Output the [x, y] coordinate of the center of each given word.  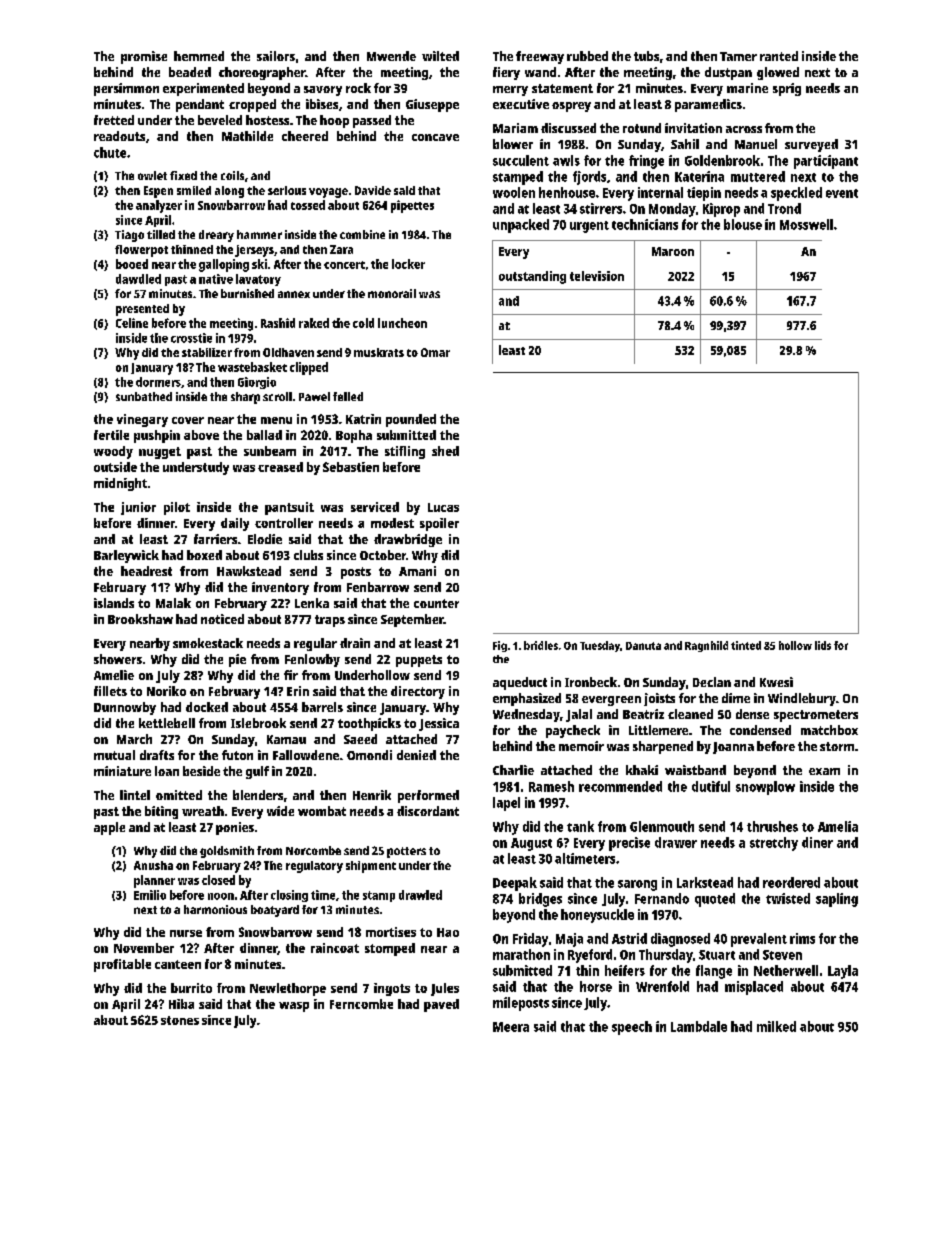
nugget [160, 453]
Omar [435, 352]
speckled [796, 194]
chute [110, 152]
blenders [258, 795]
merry [510, 91]
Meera [511, 1027]
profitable [122, 965]
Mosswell [806, 224]
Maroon [673, 251]
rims [802, 938]
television [597, 276]
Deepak [515, 884]
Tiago [129, 236]
